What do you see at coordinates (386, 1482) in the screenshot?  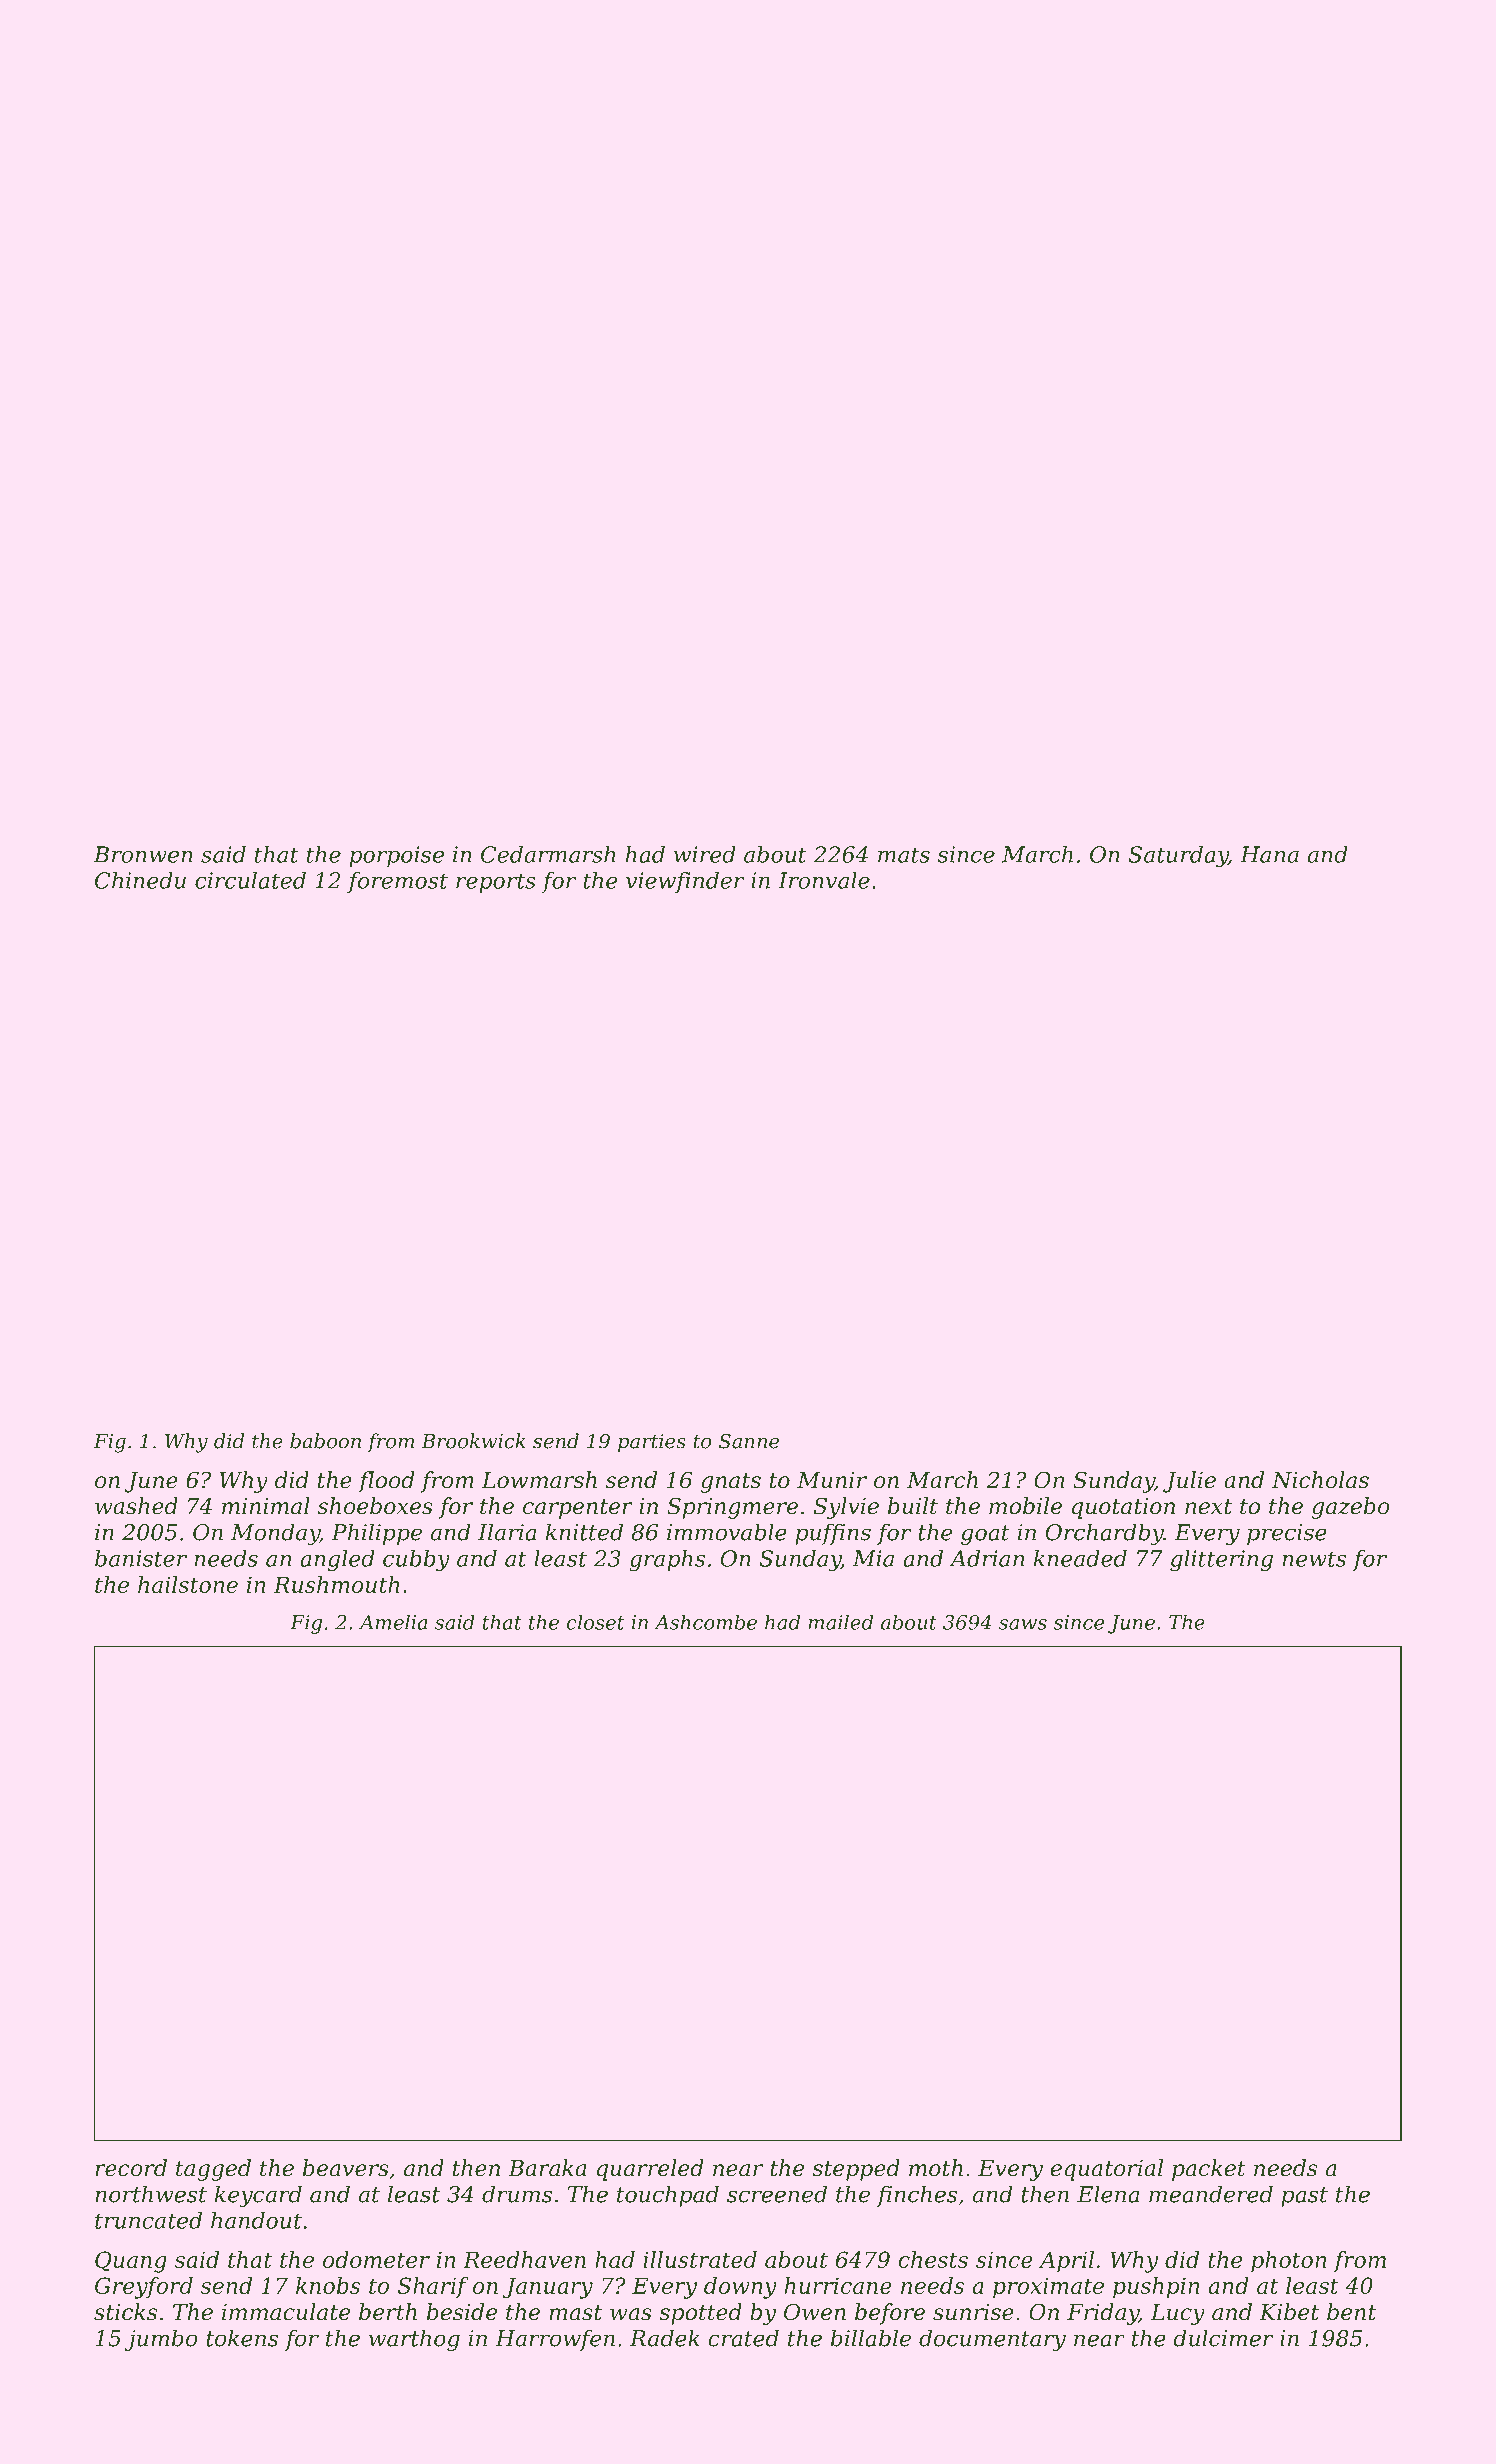 I see `flood` at bounding box center [386, 1482].
